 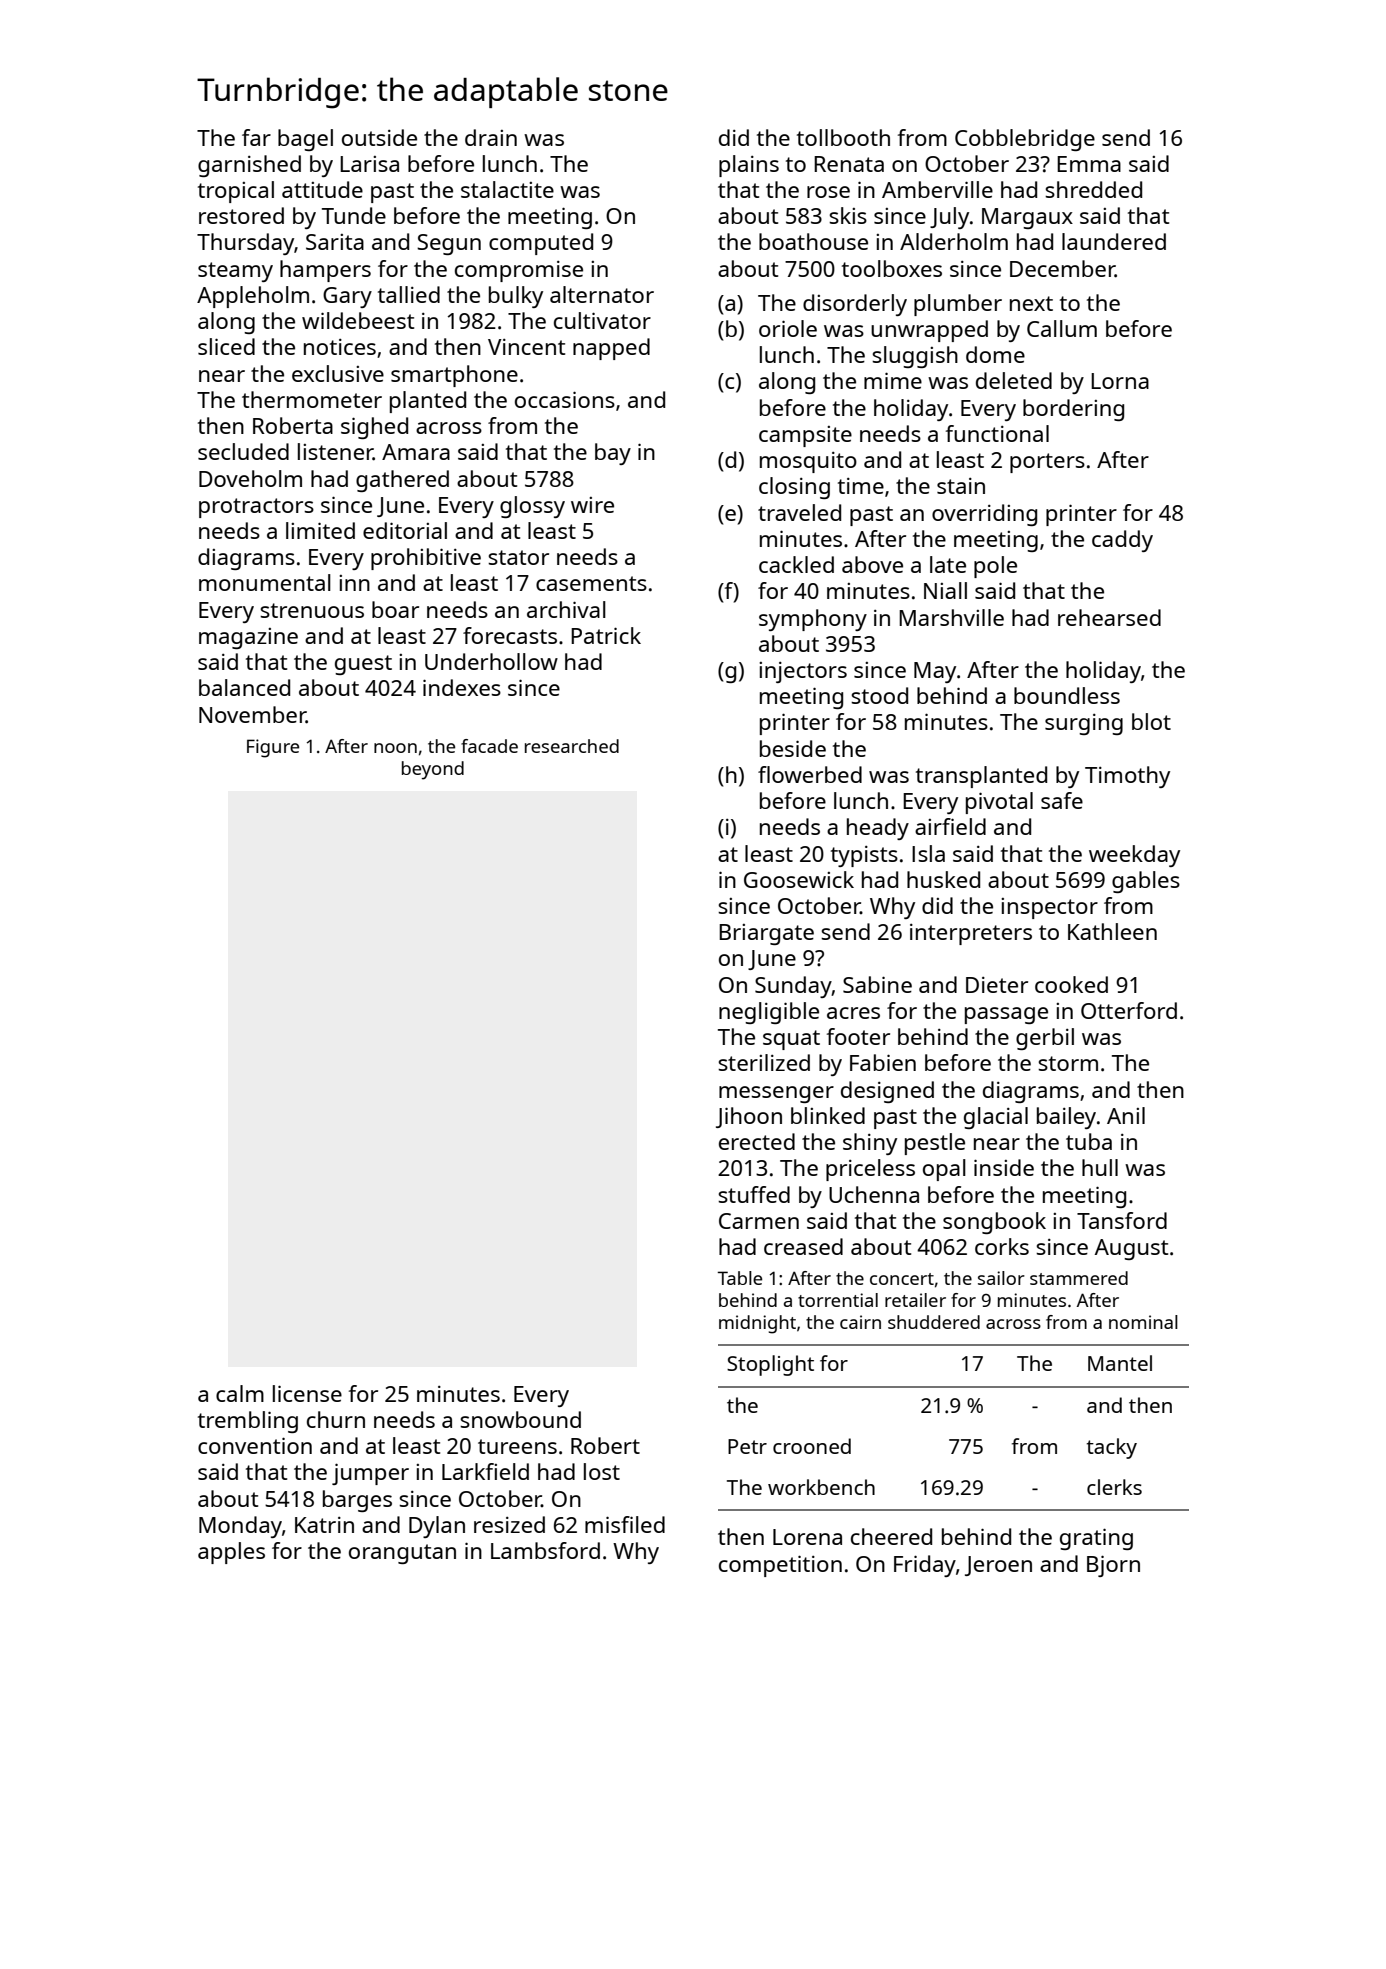 What do you see at coordinates (320, 530) in the image?
I see `limited` at bounding box center [320, 530].
